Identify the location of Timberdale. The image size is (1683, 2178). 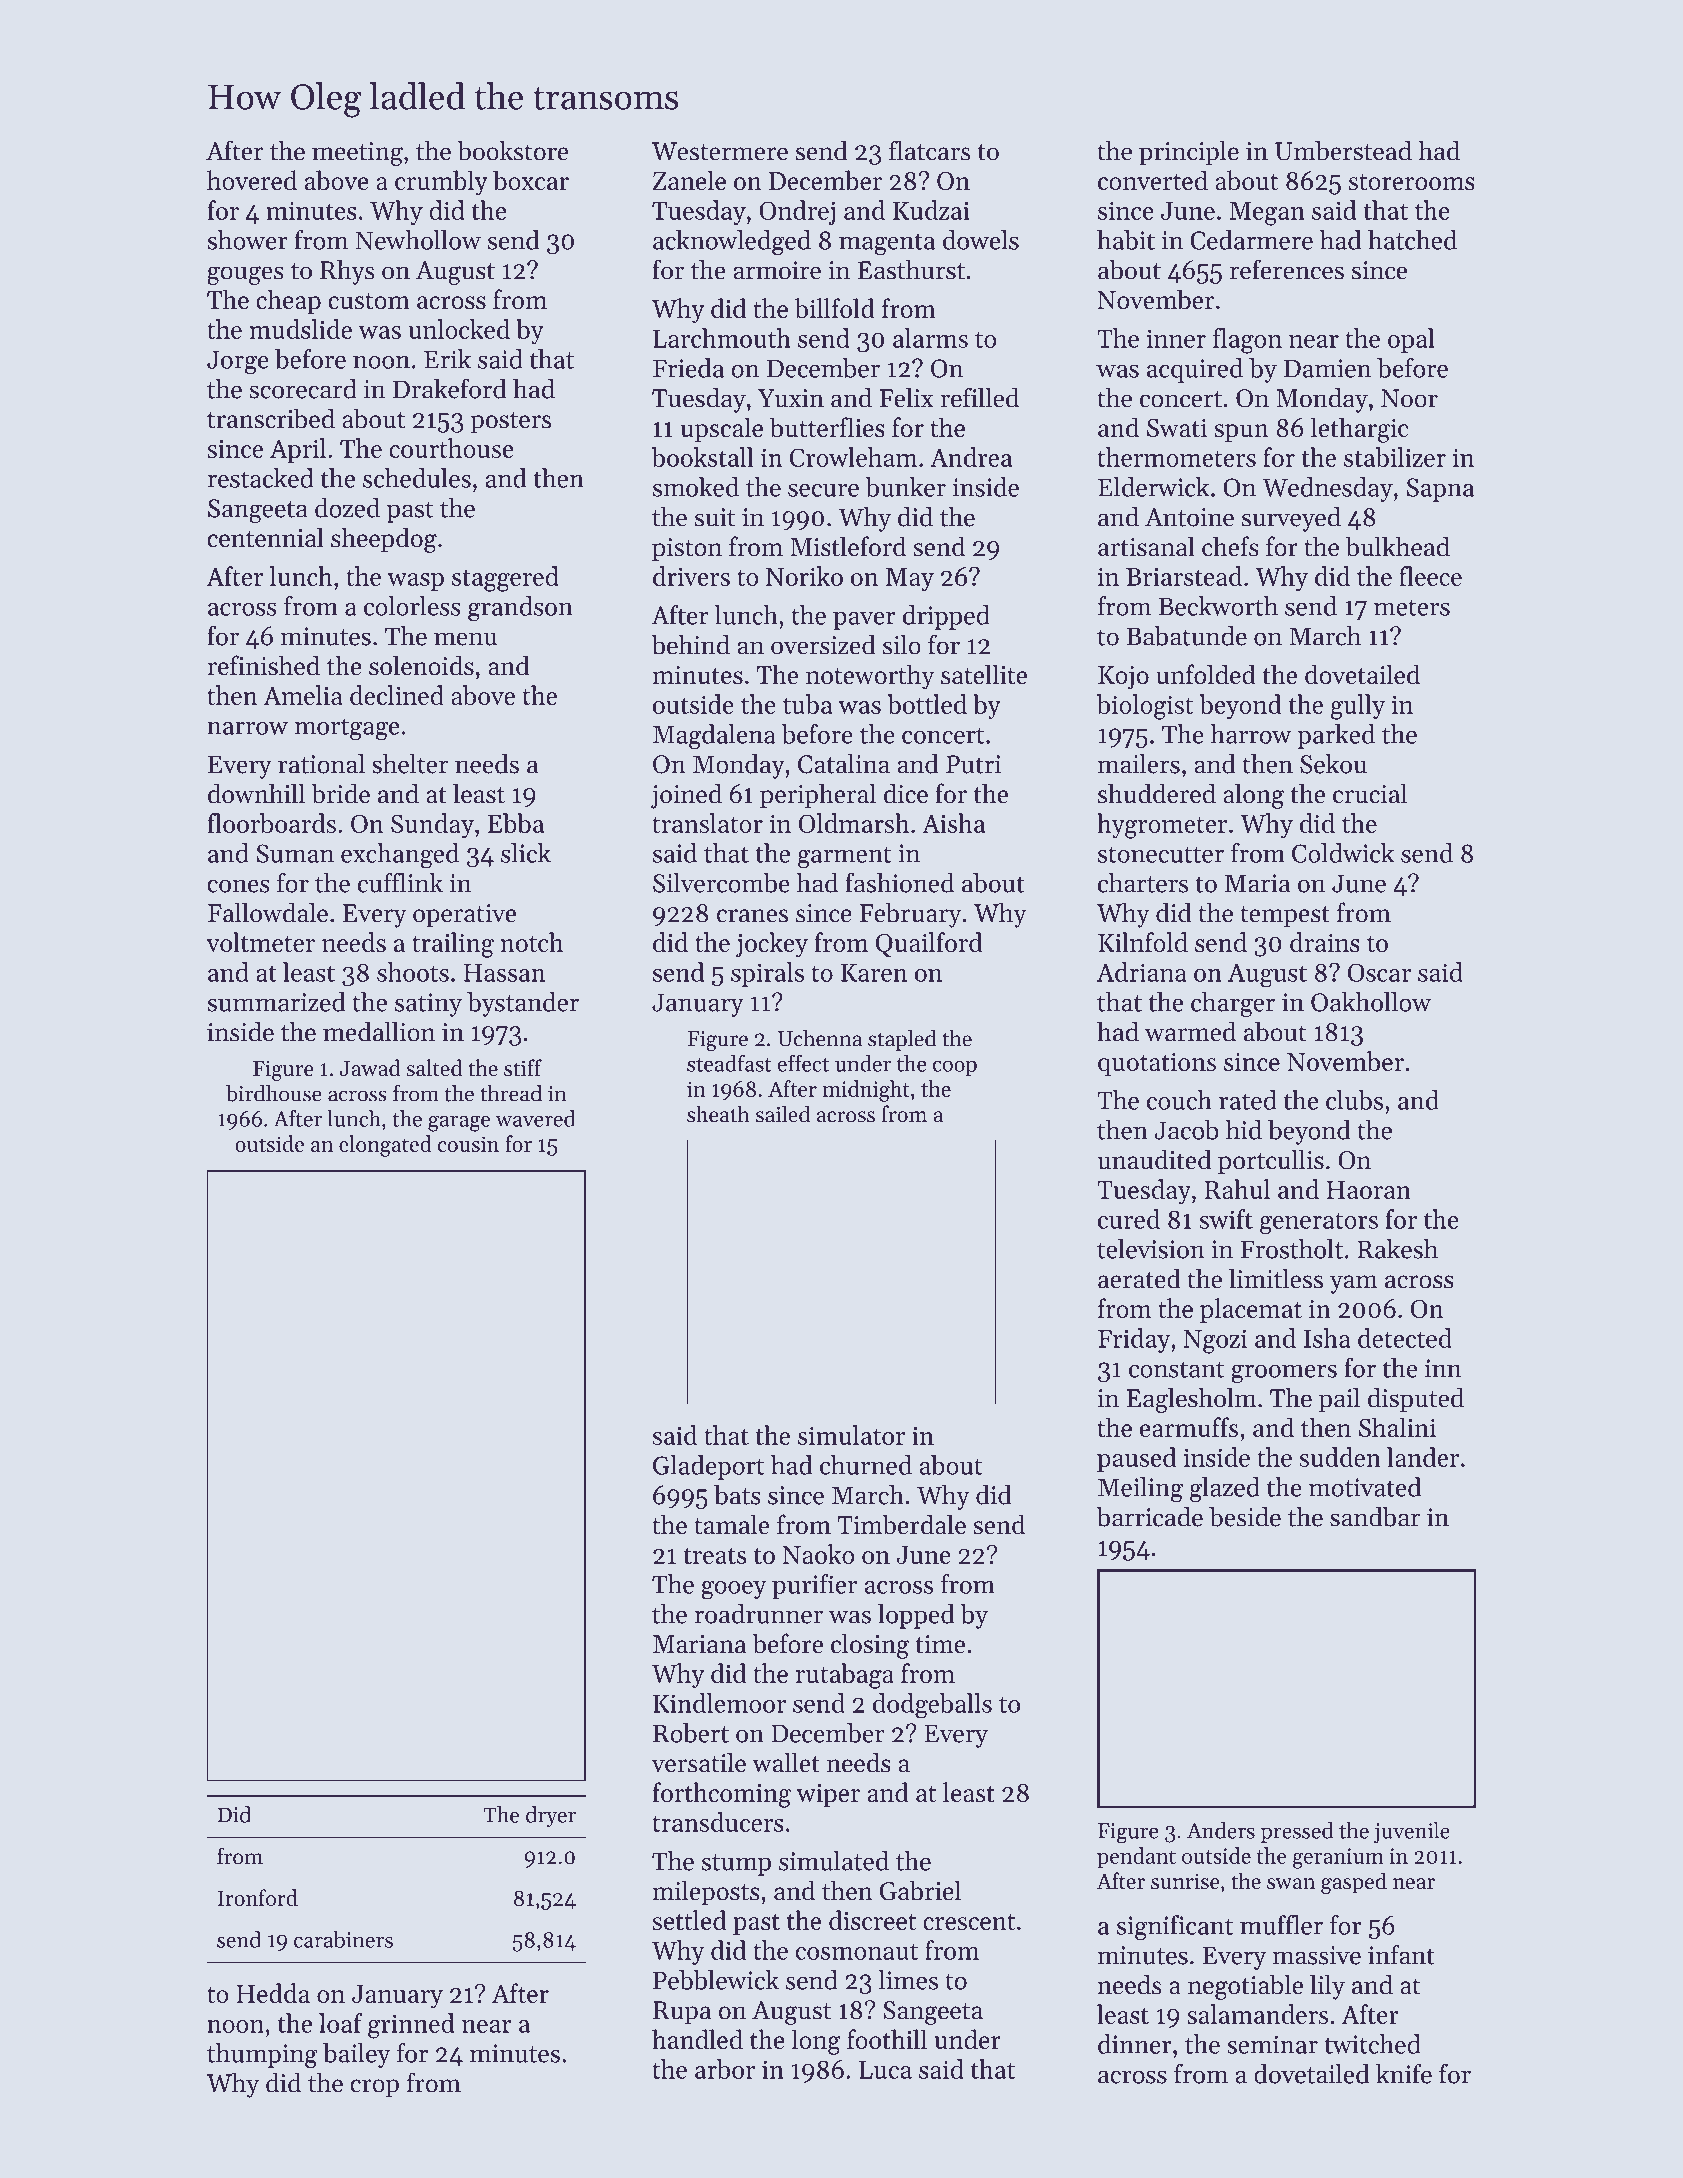
(902, 1524).
